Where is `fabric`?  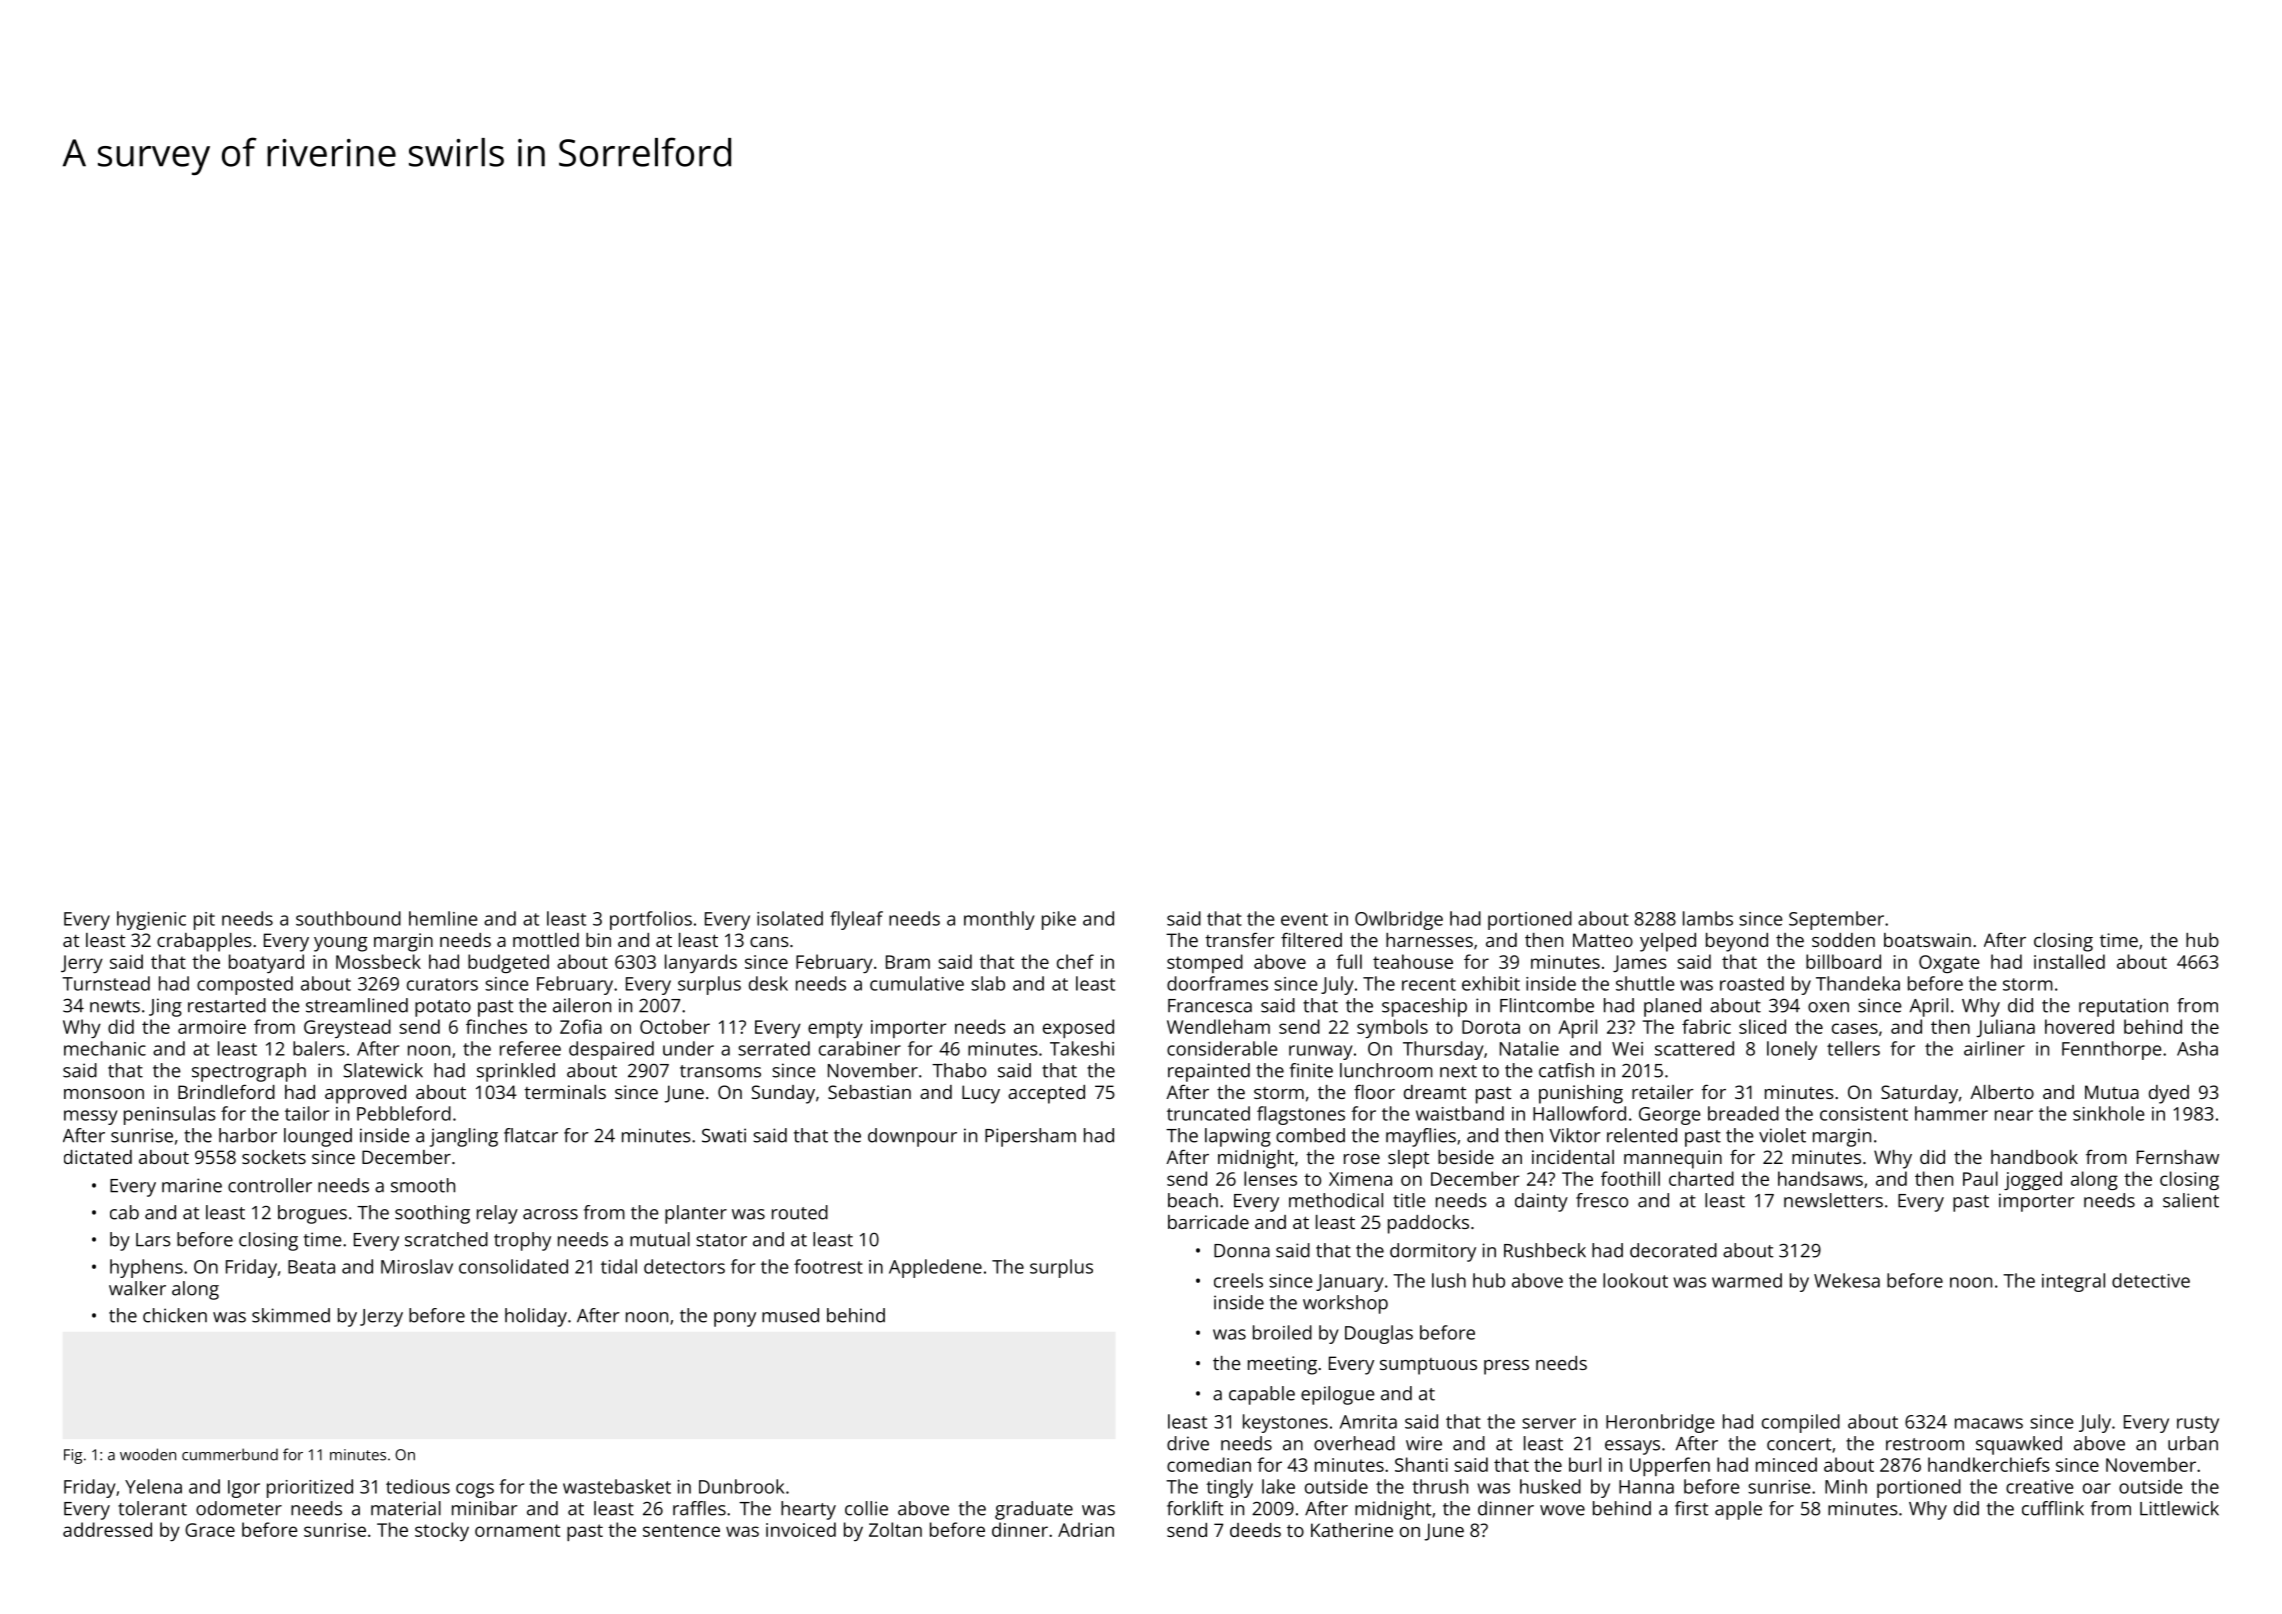
fabric is located at coordinates (1706, 1026).
